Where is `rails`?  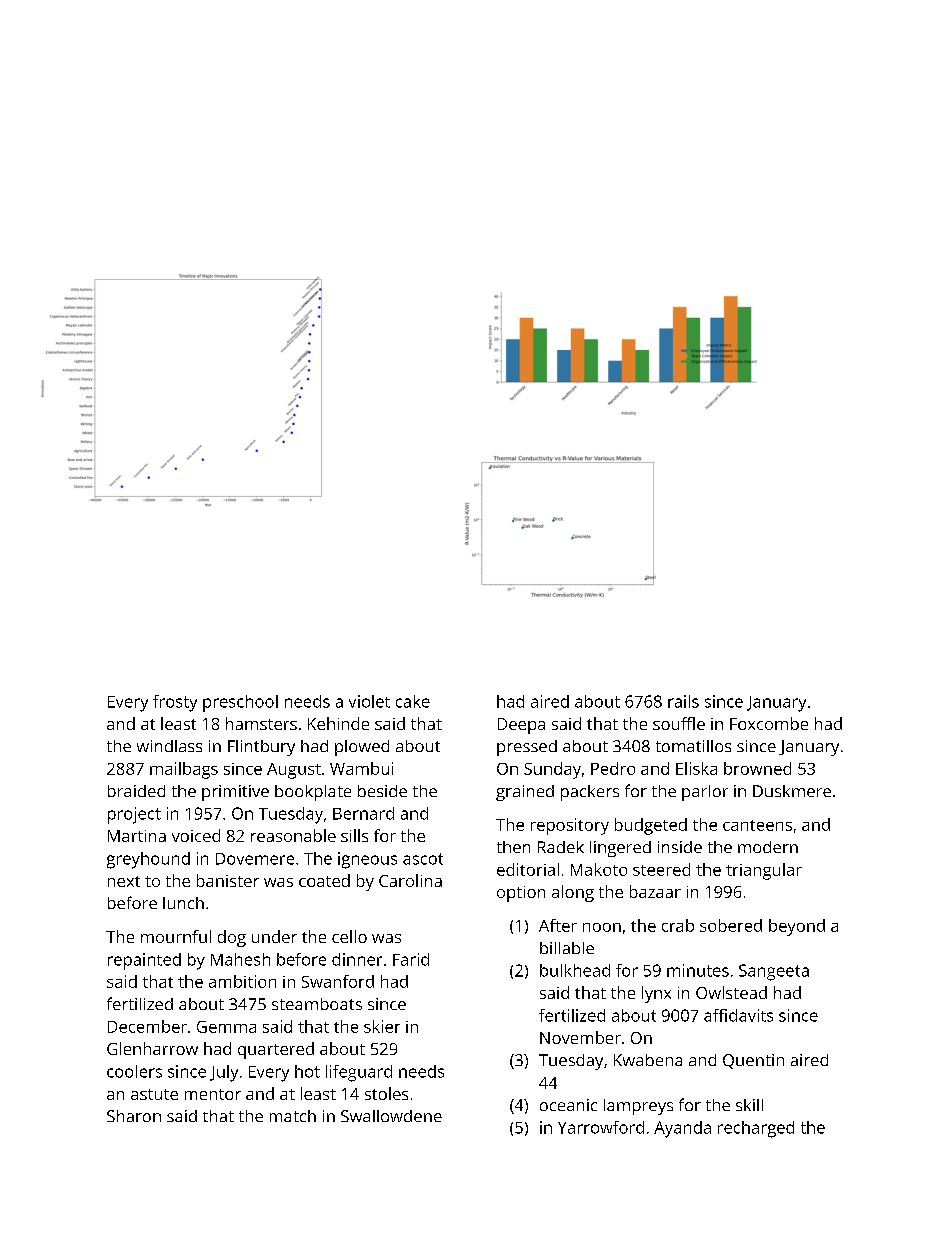
rails is located at coordinates (683, 701).
